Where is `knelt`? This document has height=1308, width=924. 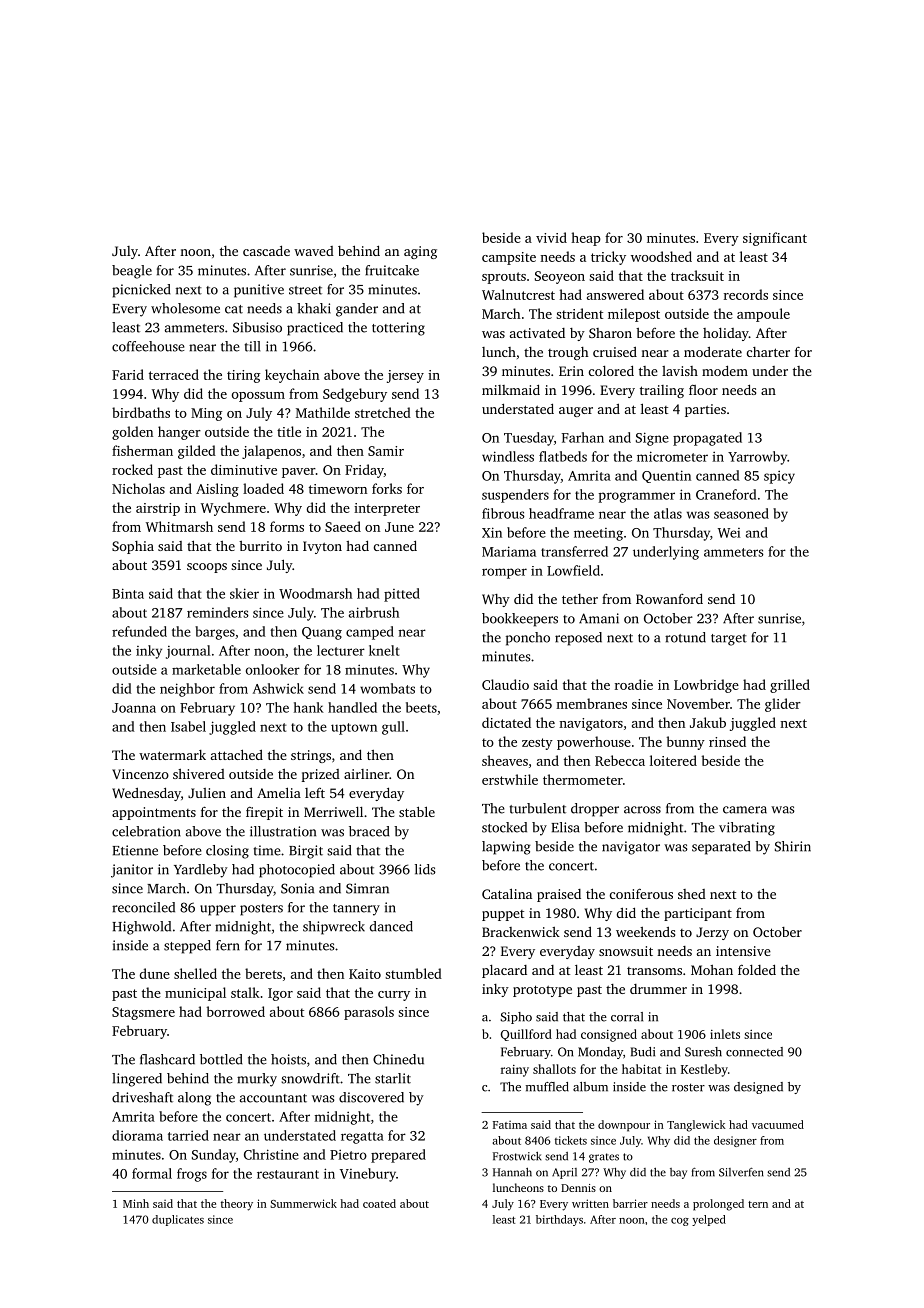 knelt is located at coordinates (384, 650).
